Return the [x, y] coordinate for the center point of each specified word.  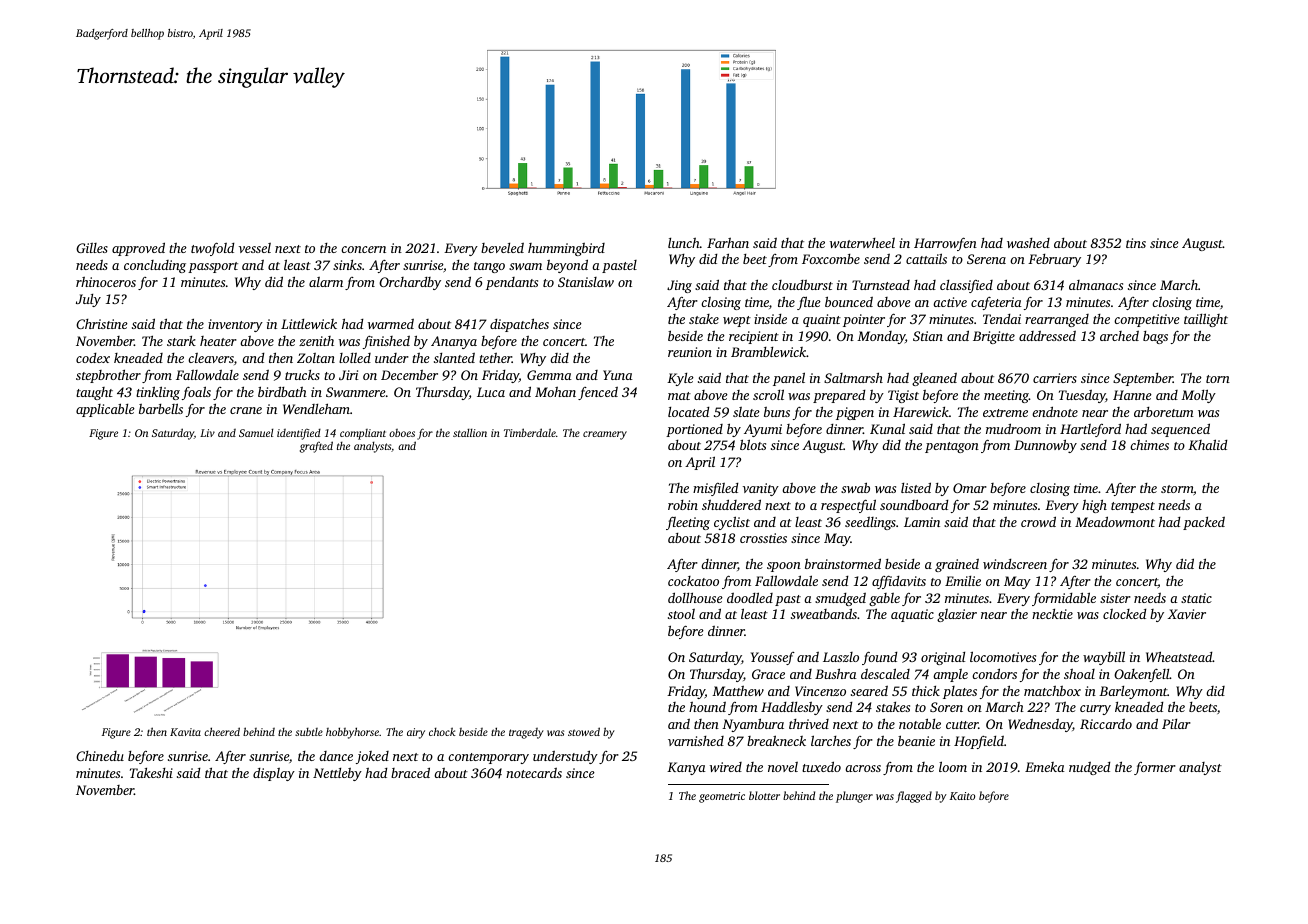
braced [410, 772]
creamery [605, 435]
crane [246, 410]
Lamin [922, 522]
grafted [316, 447]
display [274, 774]
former [1155, 768]
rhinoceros [106, 281]
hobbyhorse [352, 733]
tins [1136, 243]
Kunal [887, 428]
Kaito [962, 796]
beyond [567, 266]
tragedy [526, 733]
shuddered [731, 504]
